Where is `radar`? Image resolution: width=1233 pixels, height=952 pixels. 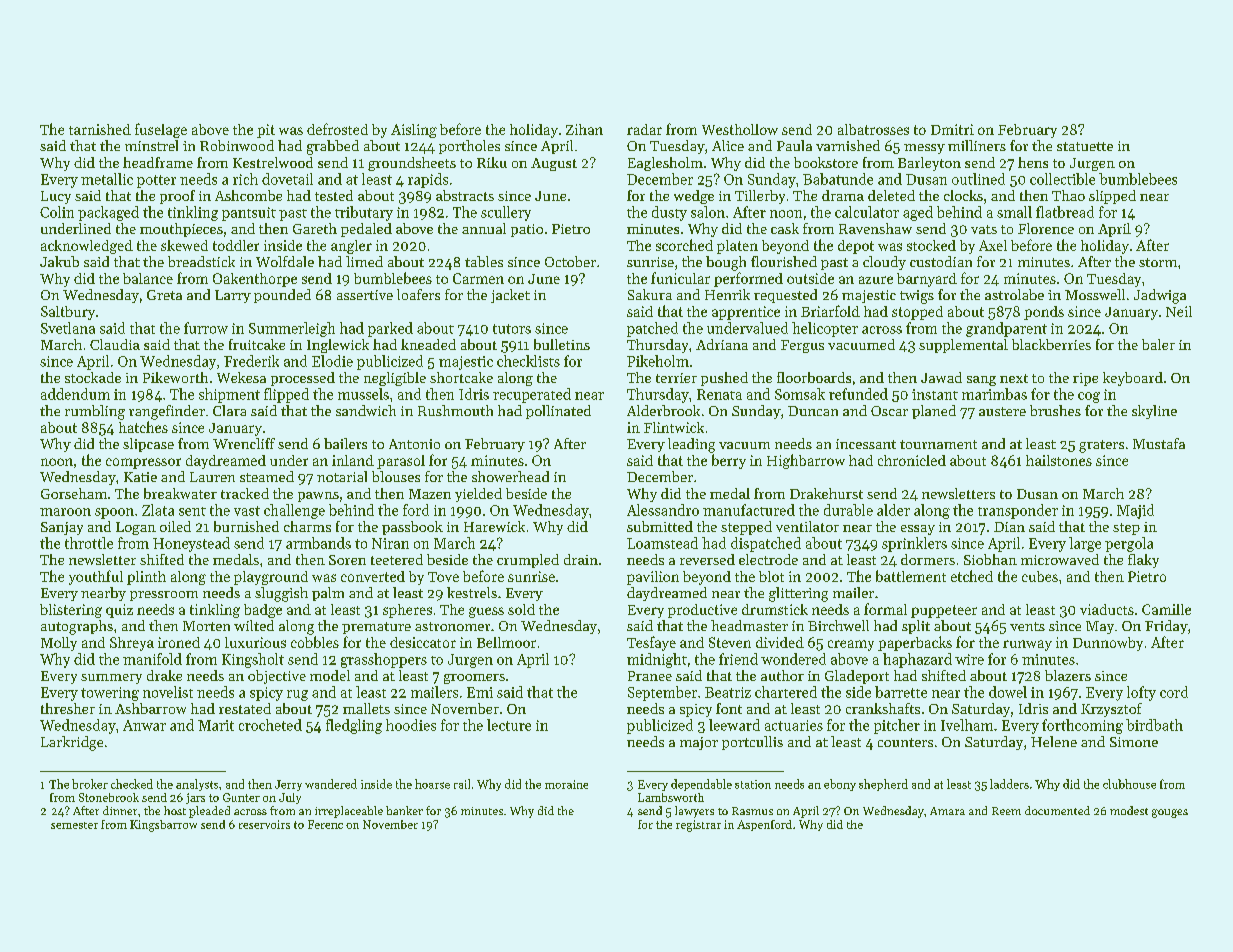 radar is located at coordinates (644, 129).
